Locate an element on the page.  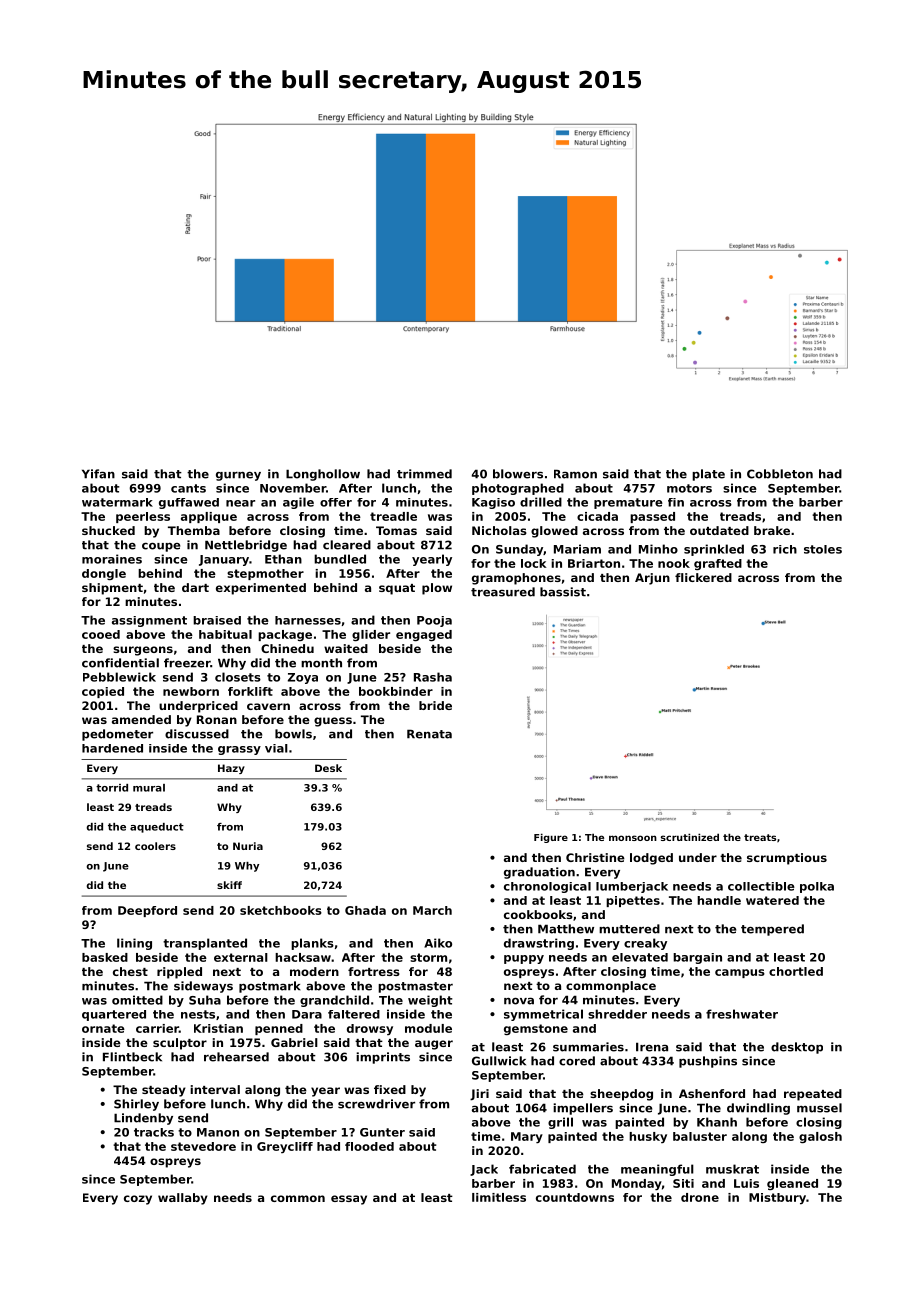
Mary is located at coordinates (527, 1138).
